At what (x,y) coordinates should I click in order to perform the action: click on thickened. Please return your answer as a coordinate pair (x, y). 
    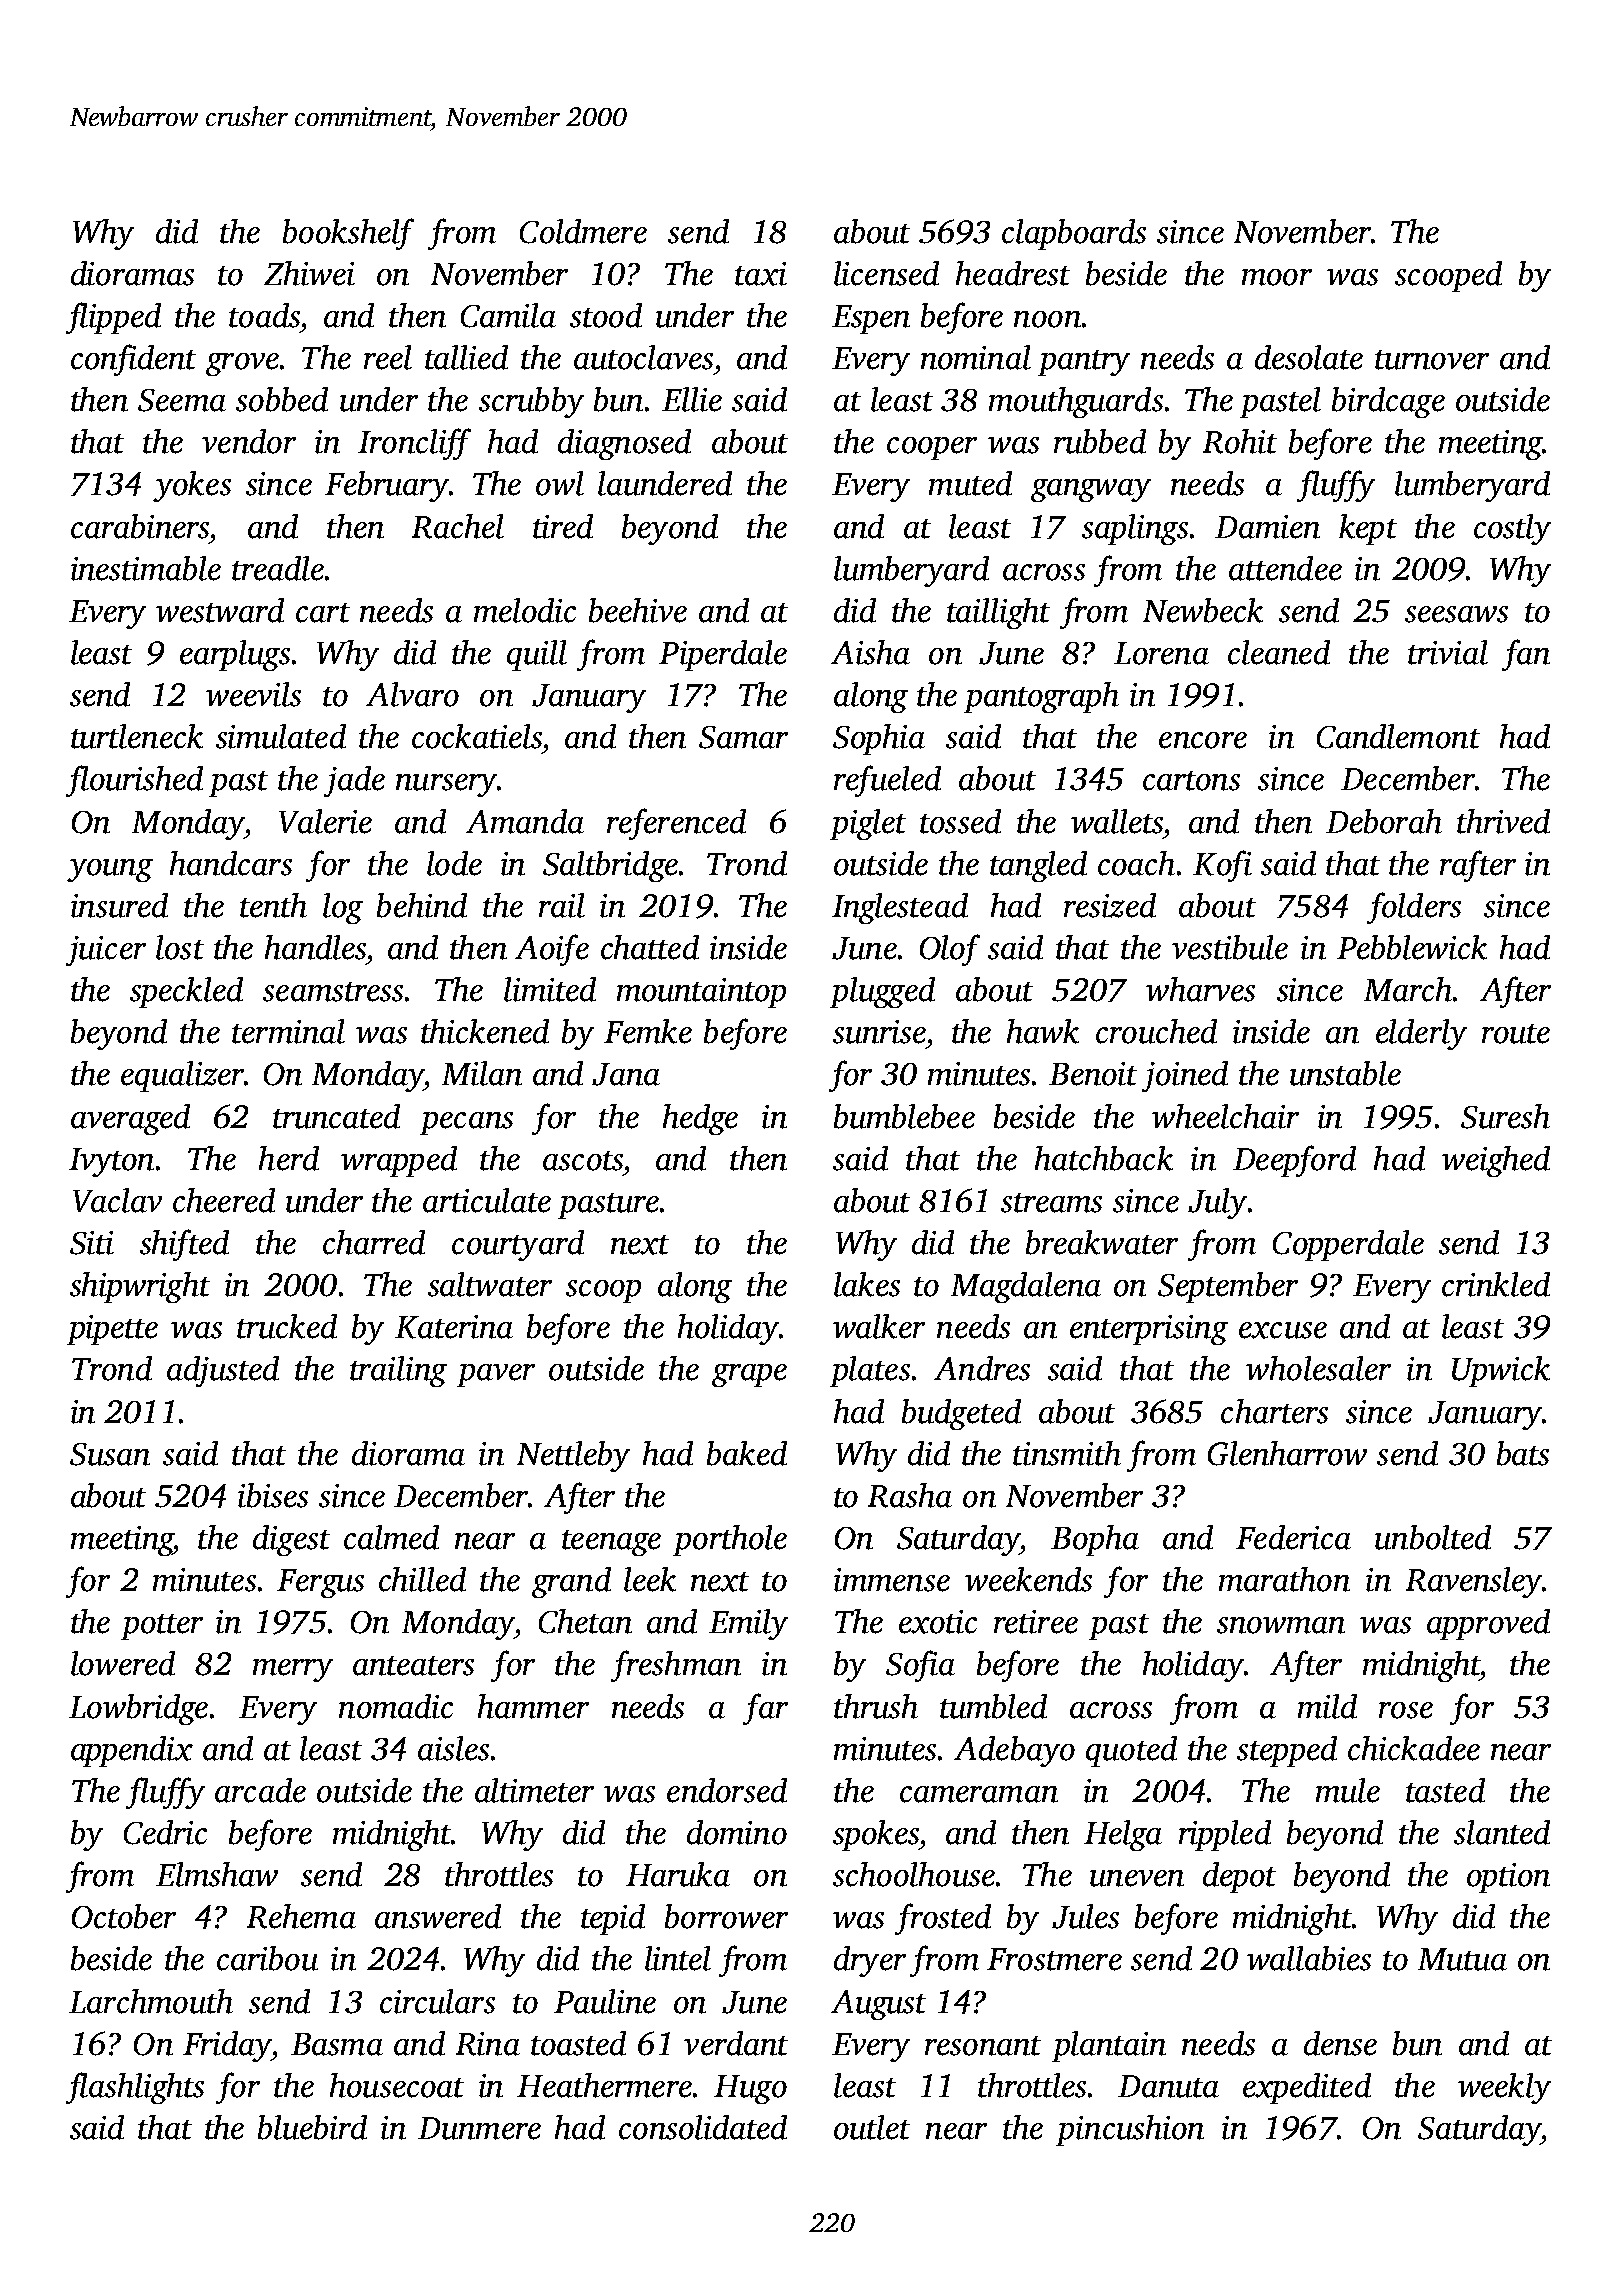
    Looking at the image, I should click on (485, 1031).
